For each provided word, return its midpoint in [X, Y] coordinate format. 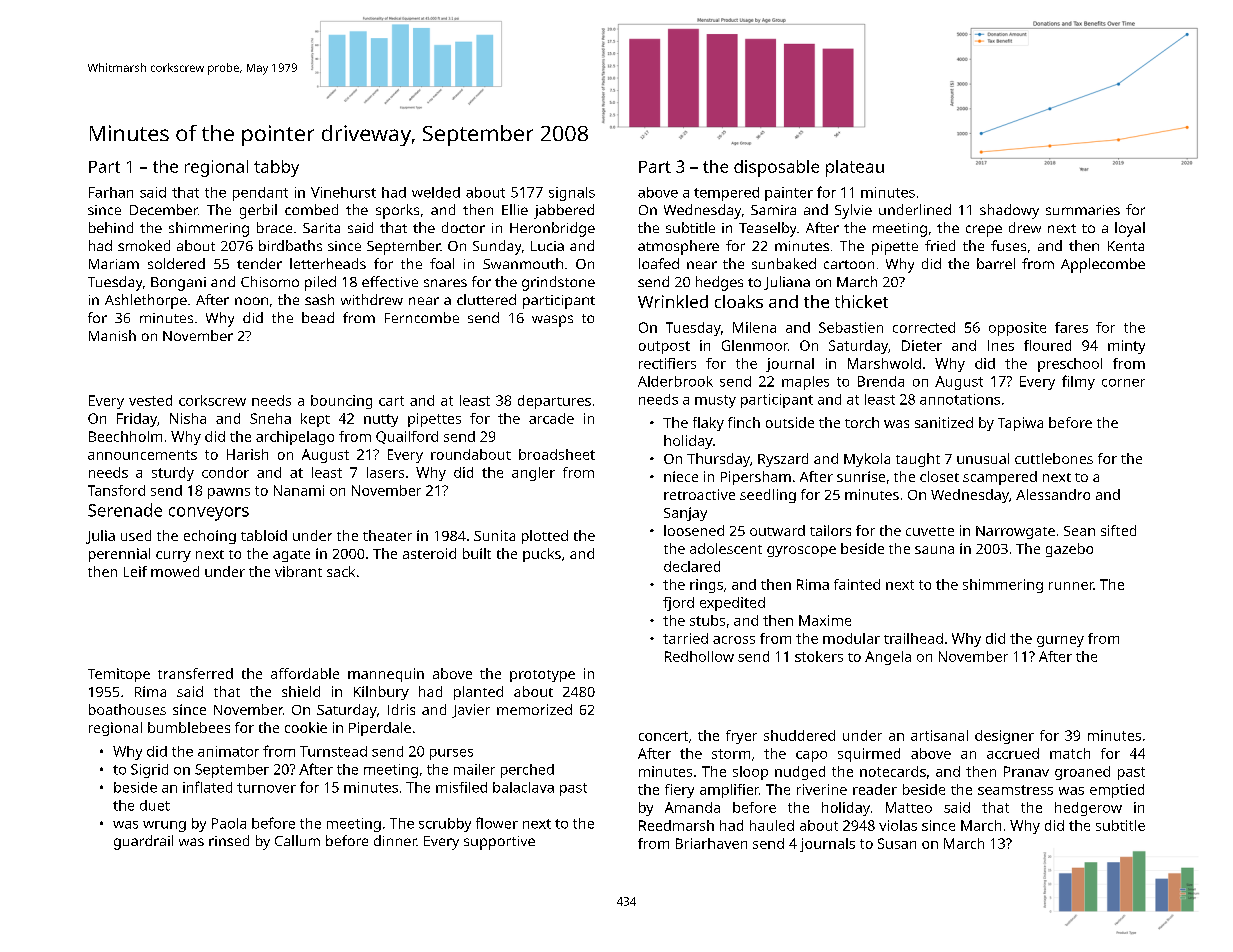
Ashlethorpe [146, 301]
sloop [750, 773]
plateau [855, 168]
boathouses [127, 709]
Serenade [125, 510]
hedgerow [1088, 809]
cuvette [930, 531]
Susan [897, 843]
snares [445, 283]
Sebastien [851, 327]
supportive [499, 843]
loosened [694, 530]
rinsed [229, 840]
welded [436, 192]
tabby [276, 168]
